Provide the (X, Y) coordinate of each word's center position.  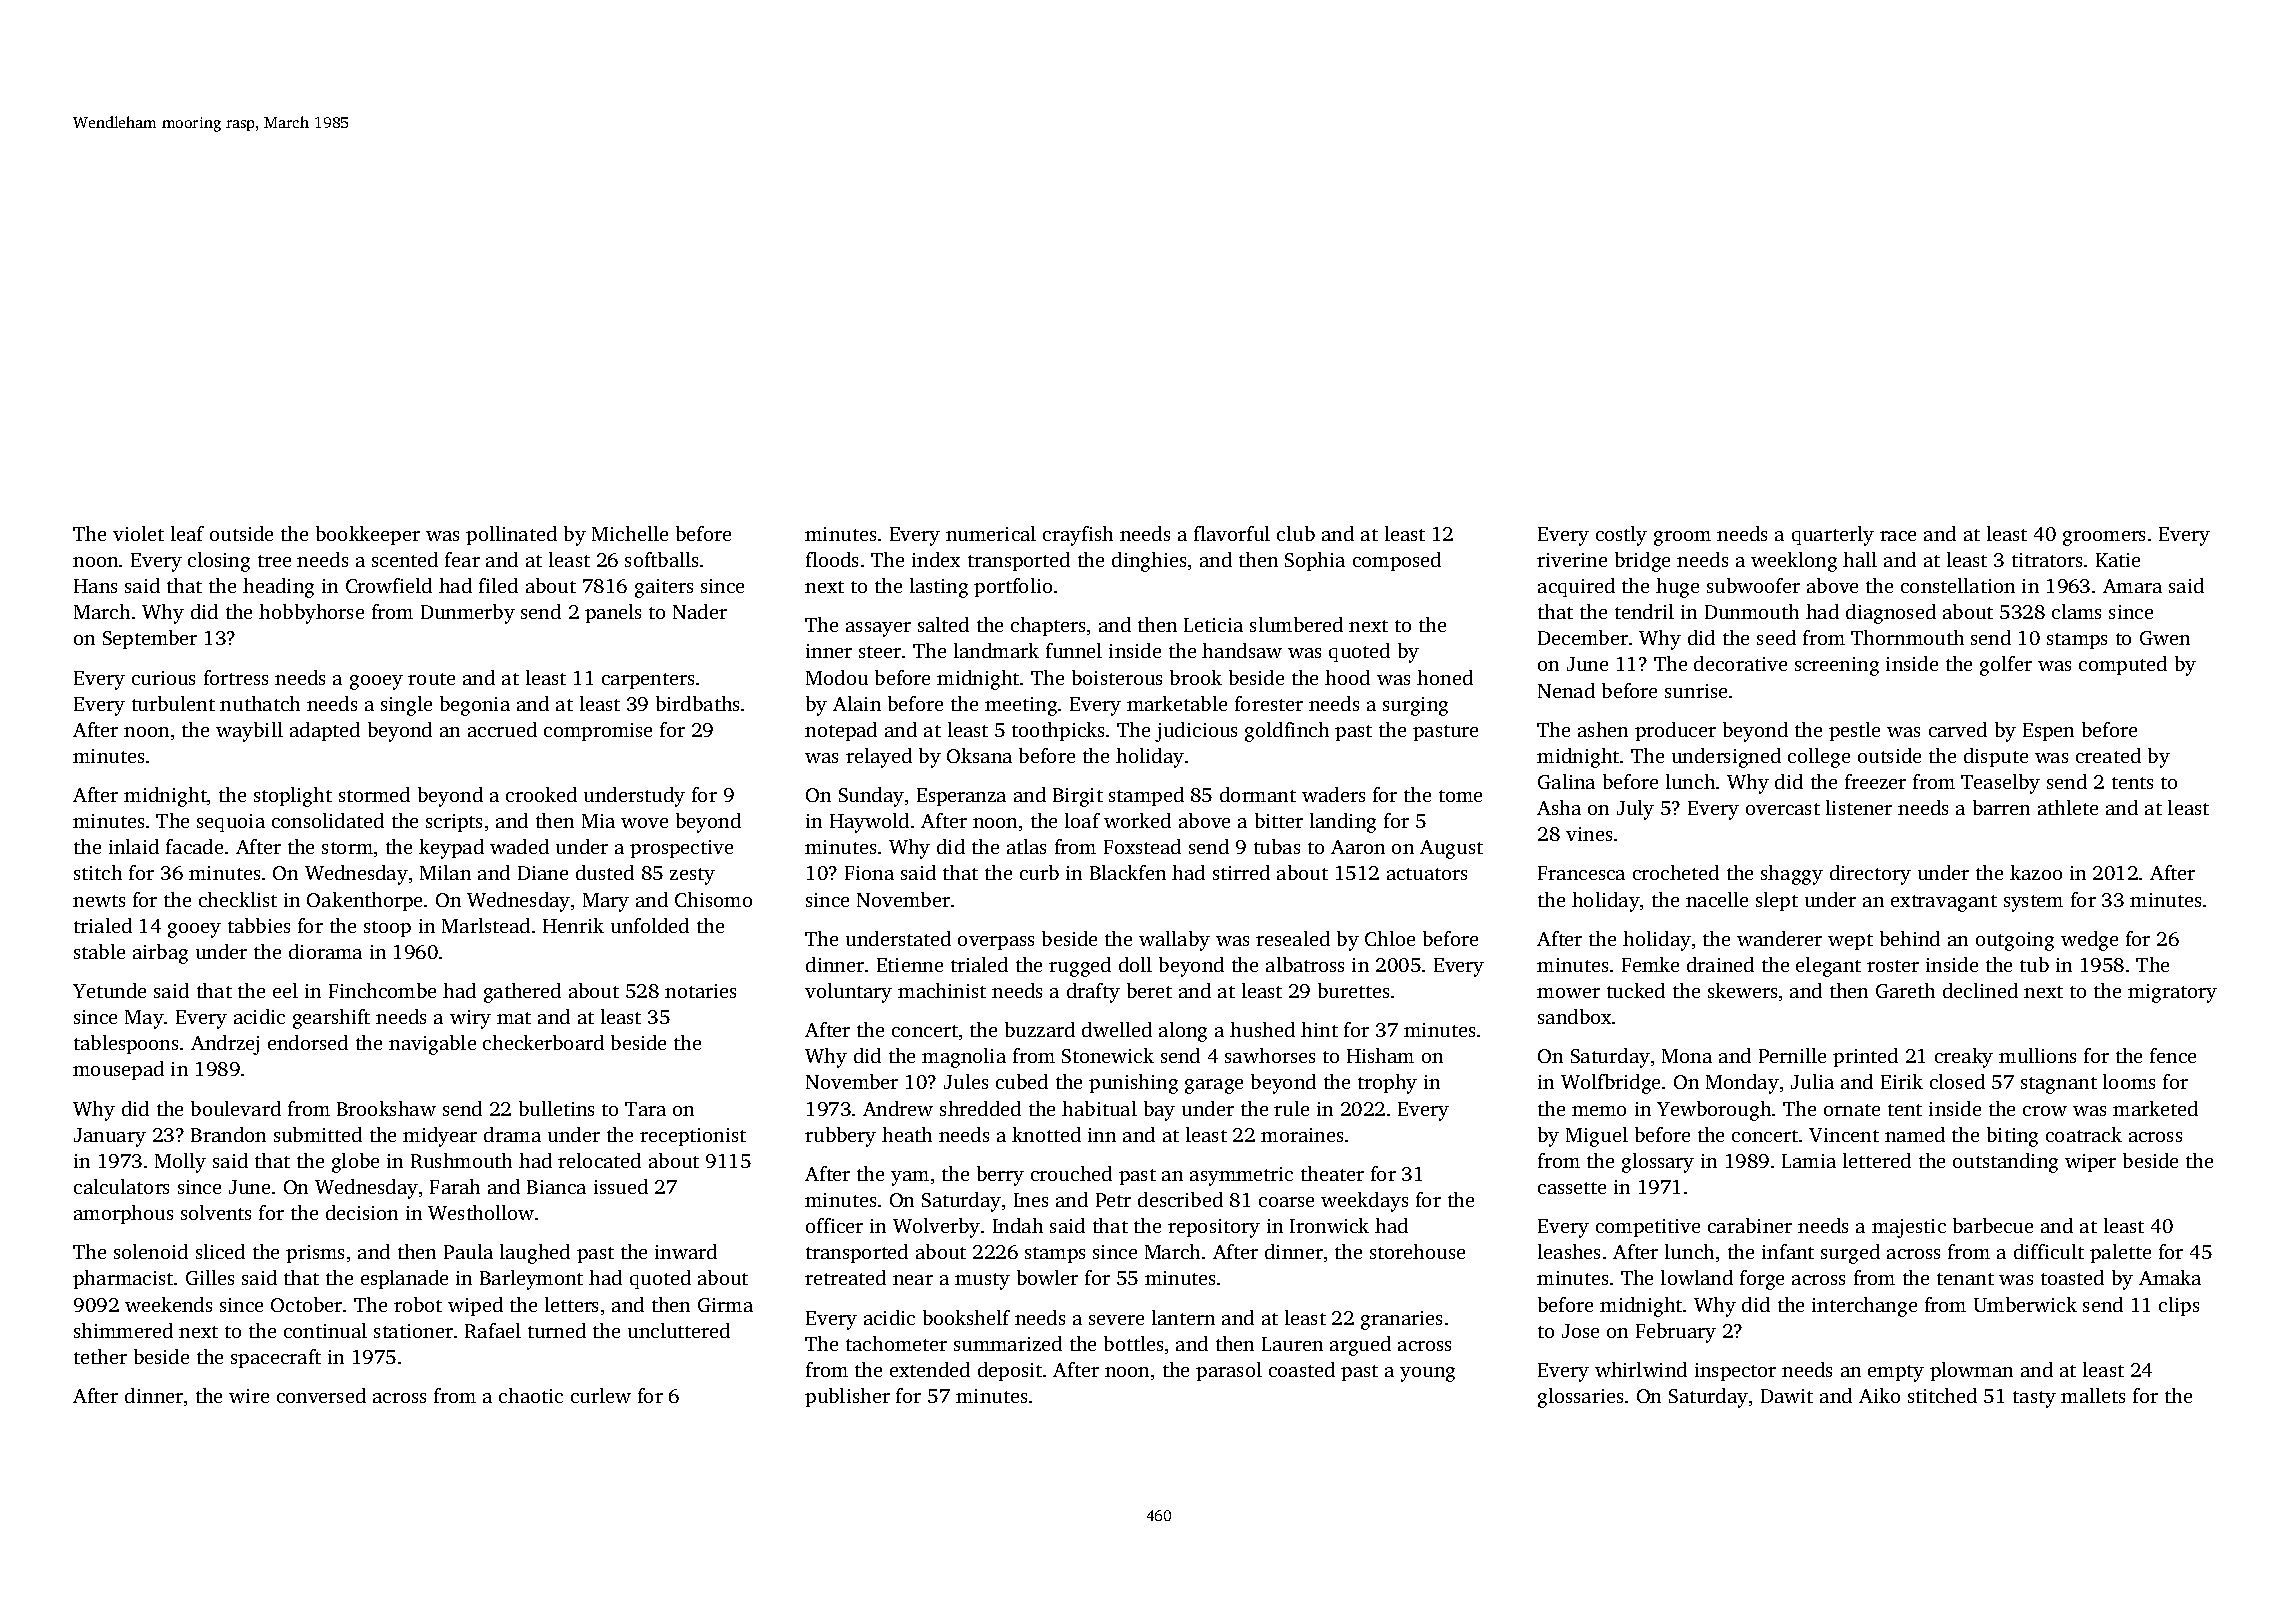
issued (621, 1186)
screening (1837, 666)
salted (943, 624)
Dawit (1787, 1396)
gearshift (331, 1019)
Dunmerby (468, 614)
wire (249, 1396)
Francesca (1581, 873)
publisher (847, 1397)
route (431, 679)
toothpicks (1058, 731)
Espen (2048, 732)
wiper (2090, 1163)
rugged (1080, 967)
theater (1332, 1173)
